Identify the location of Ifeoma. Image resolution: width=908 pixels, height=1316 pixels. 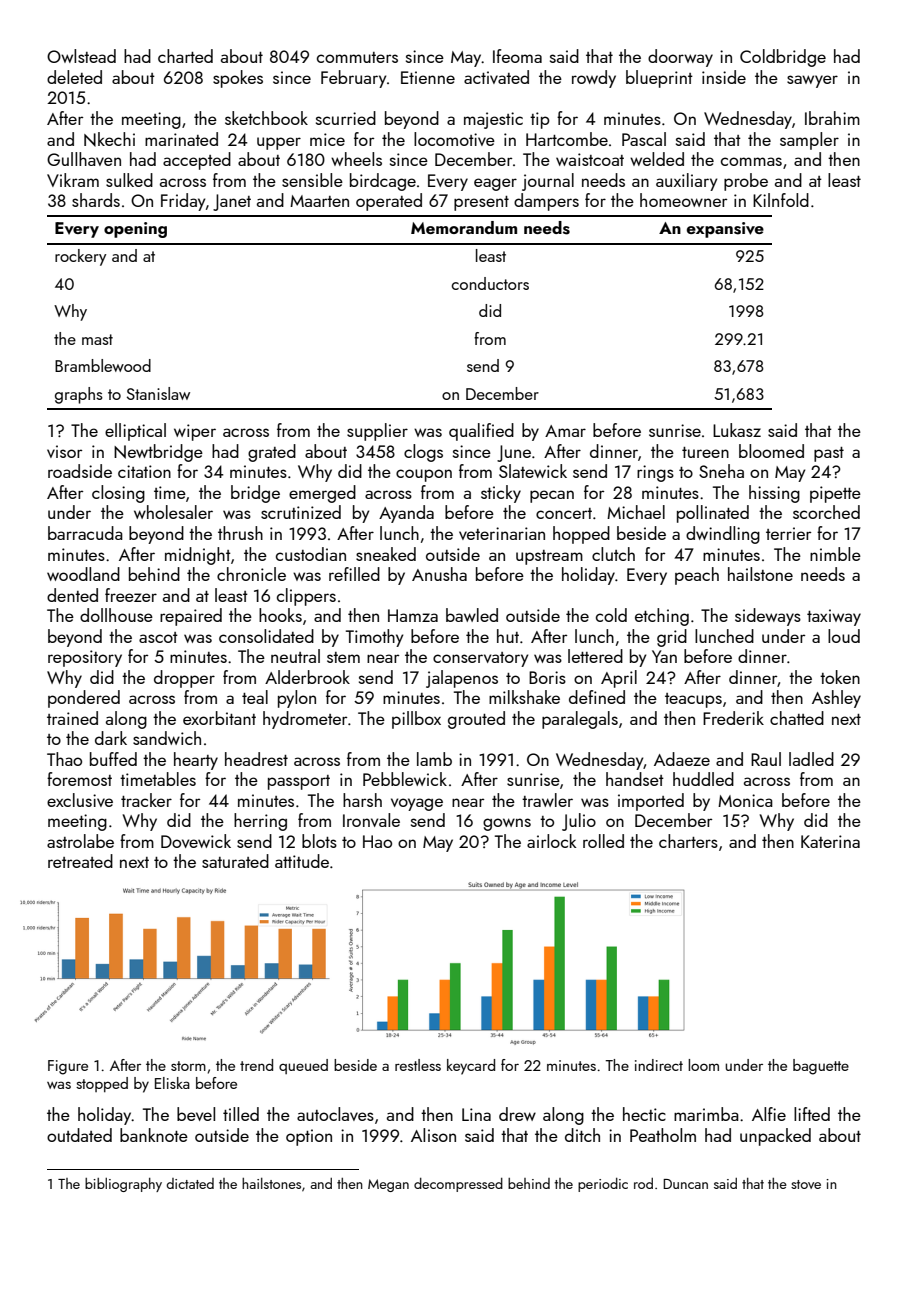
(517, 56).
